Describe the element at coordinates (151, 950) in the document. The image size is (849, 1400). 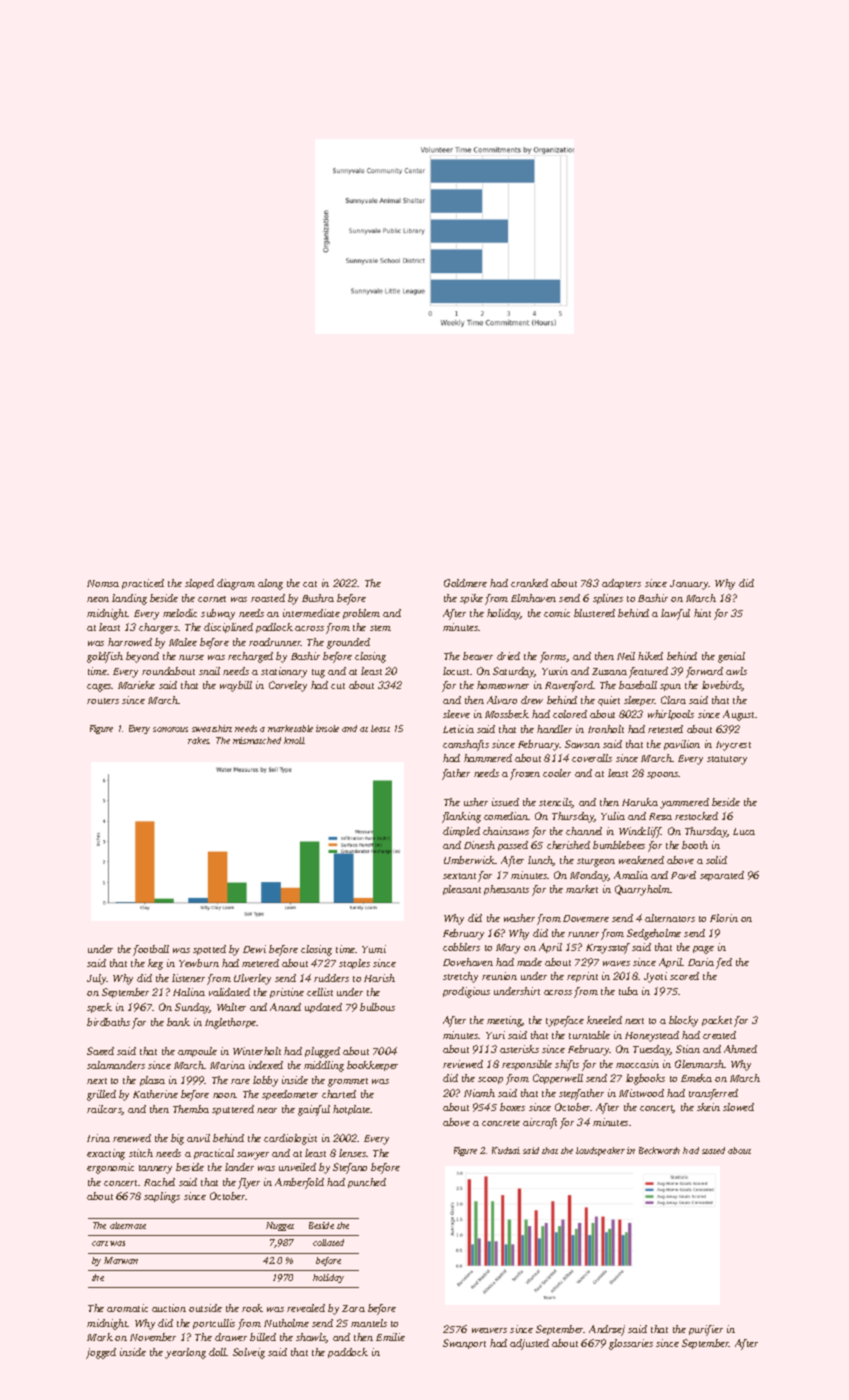
I see `football` at that location.
